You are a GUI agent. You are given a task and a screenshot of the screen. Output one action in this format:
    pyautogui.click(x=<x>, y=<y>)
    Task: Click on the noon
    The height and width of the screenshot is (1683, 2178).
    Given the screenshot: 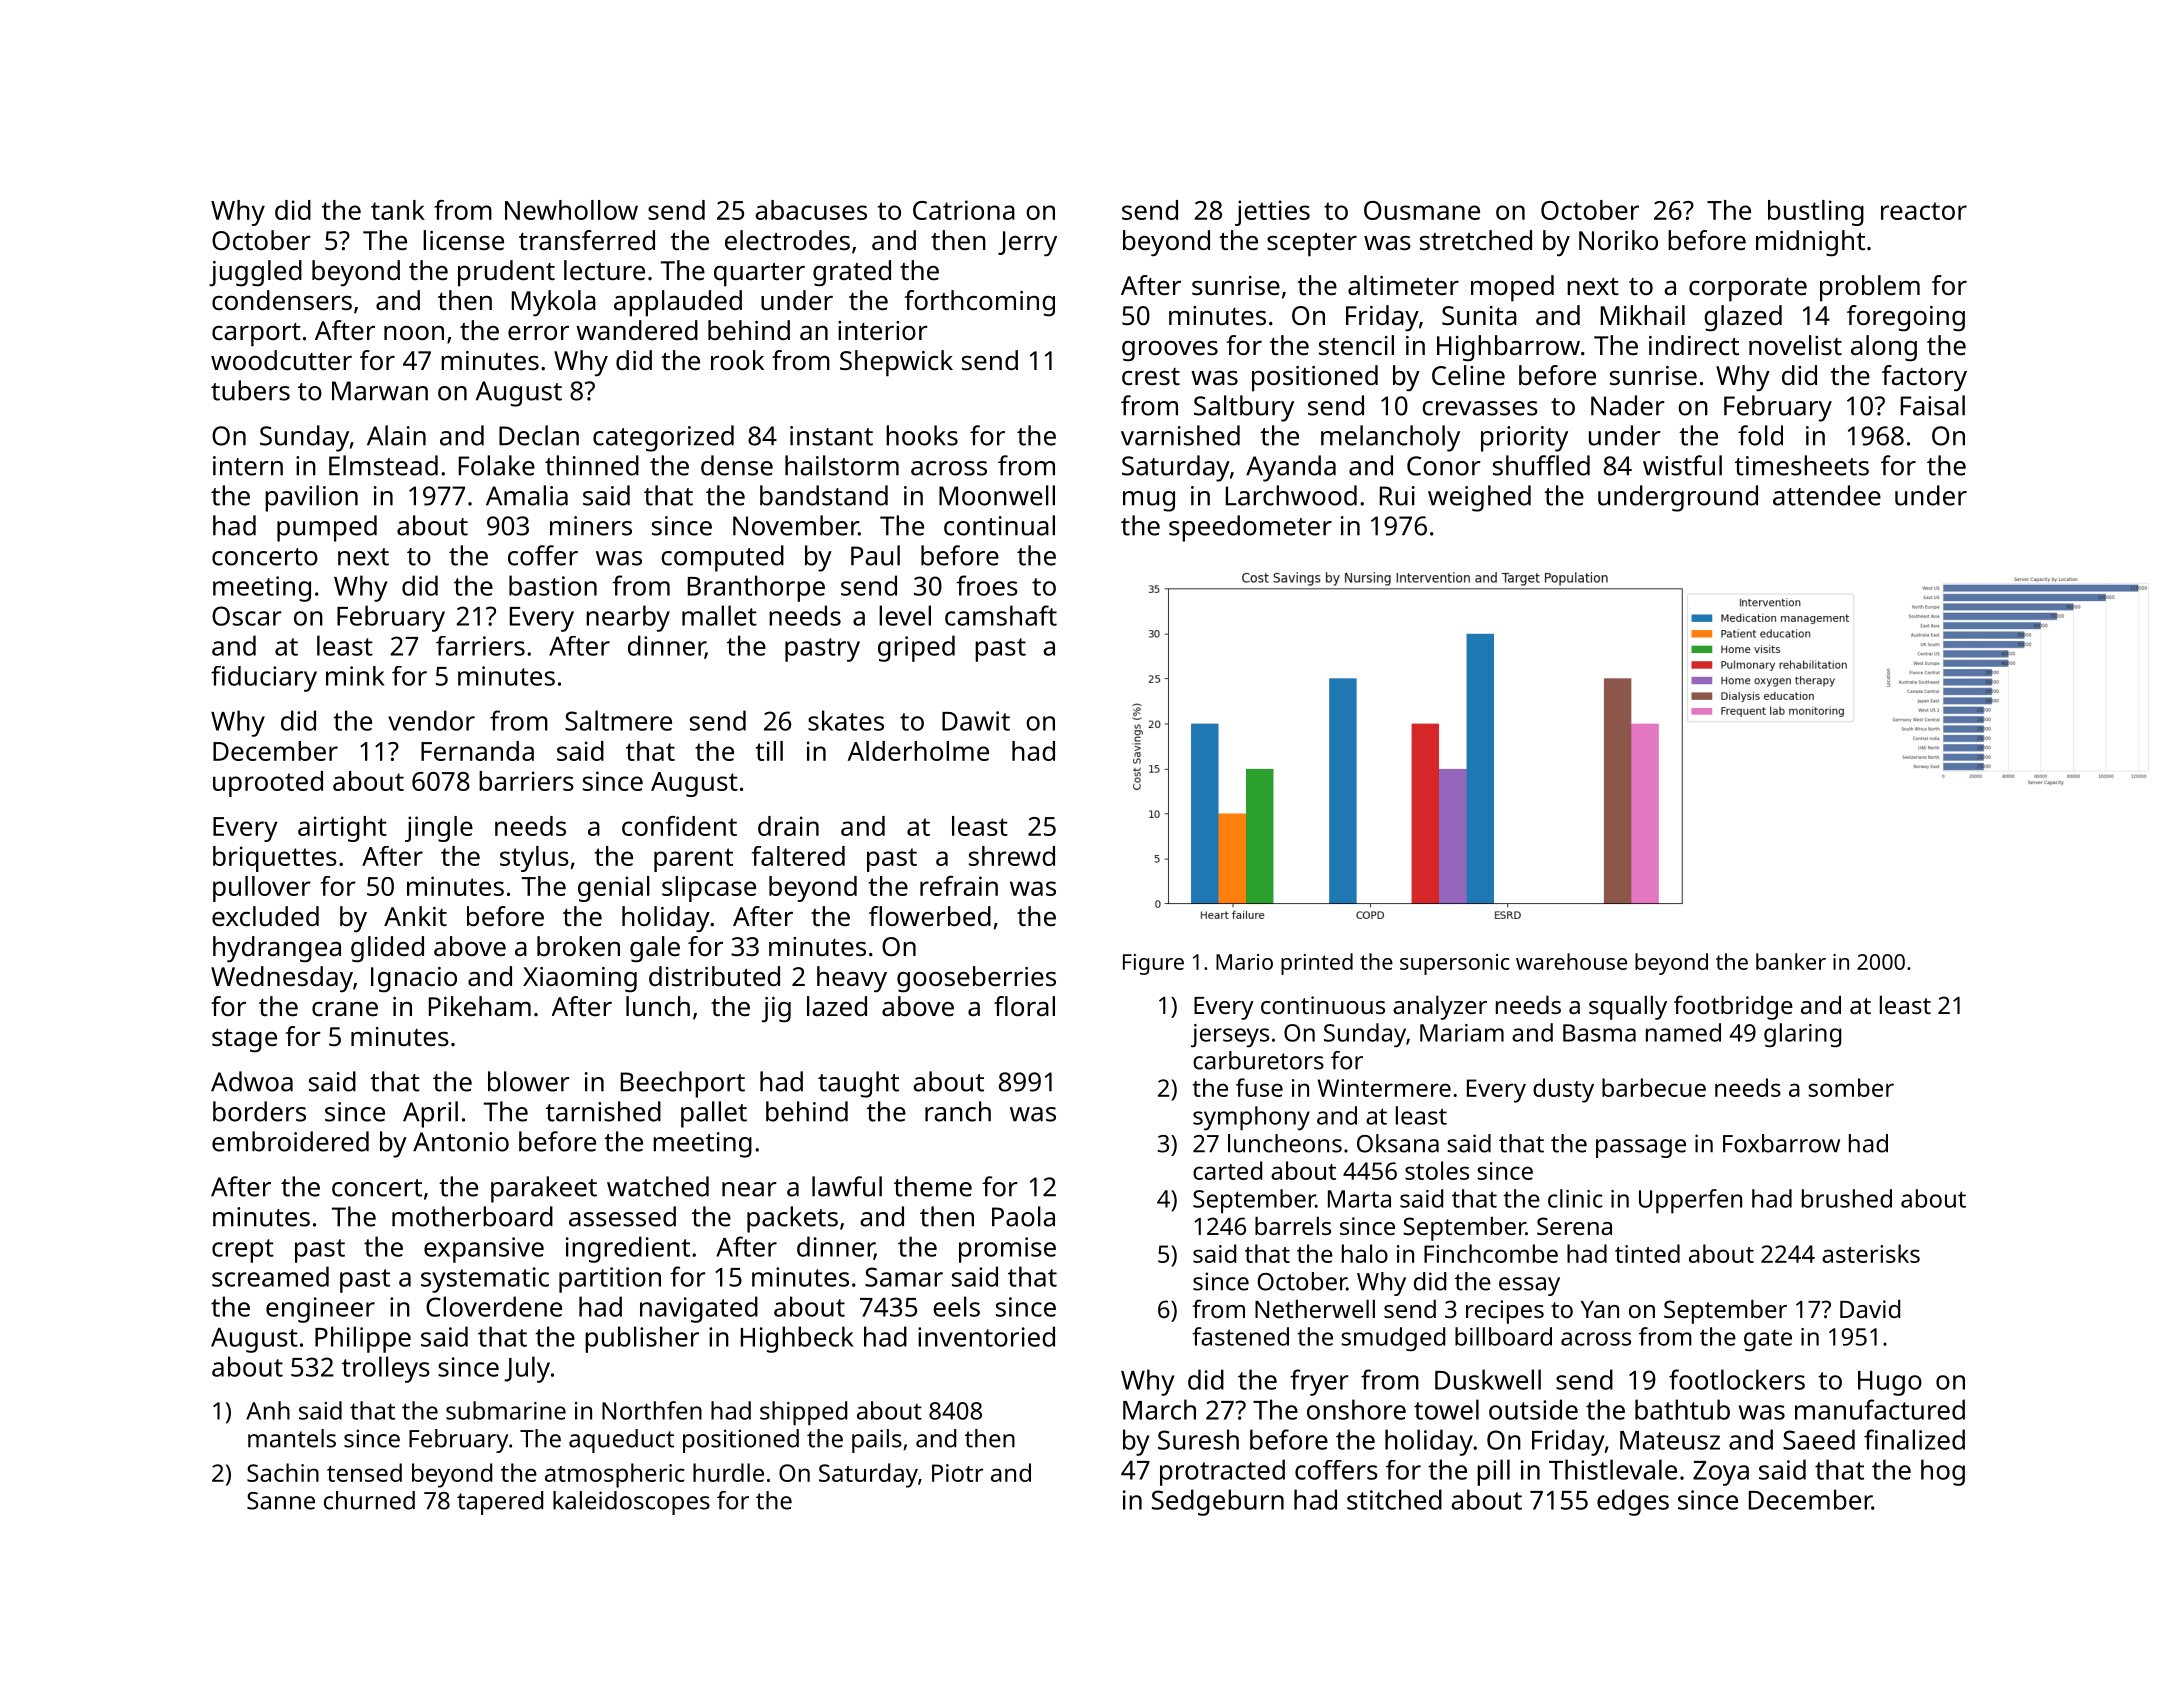 What is the action you would take?
    pyautogui.click(x=414, y=333)
